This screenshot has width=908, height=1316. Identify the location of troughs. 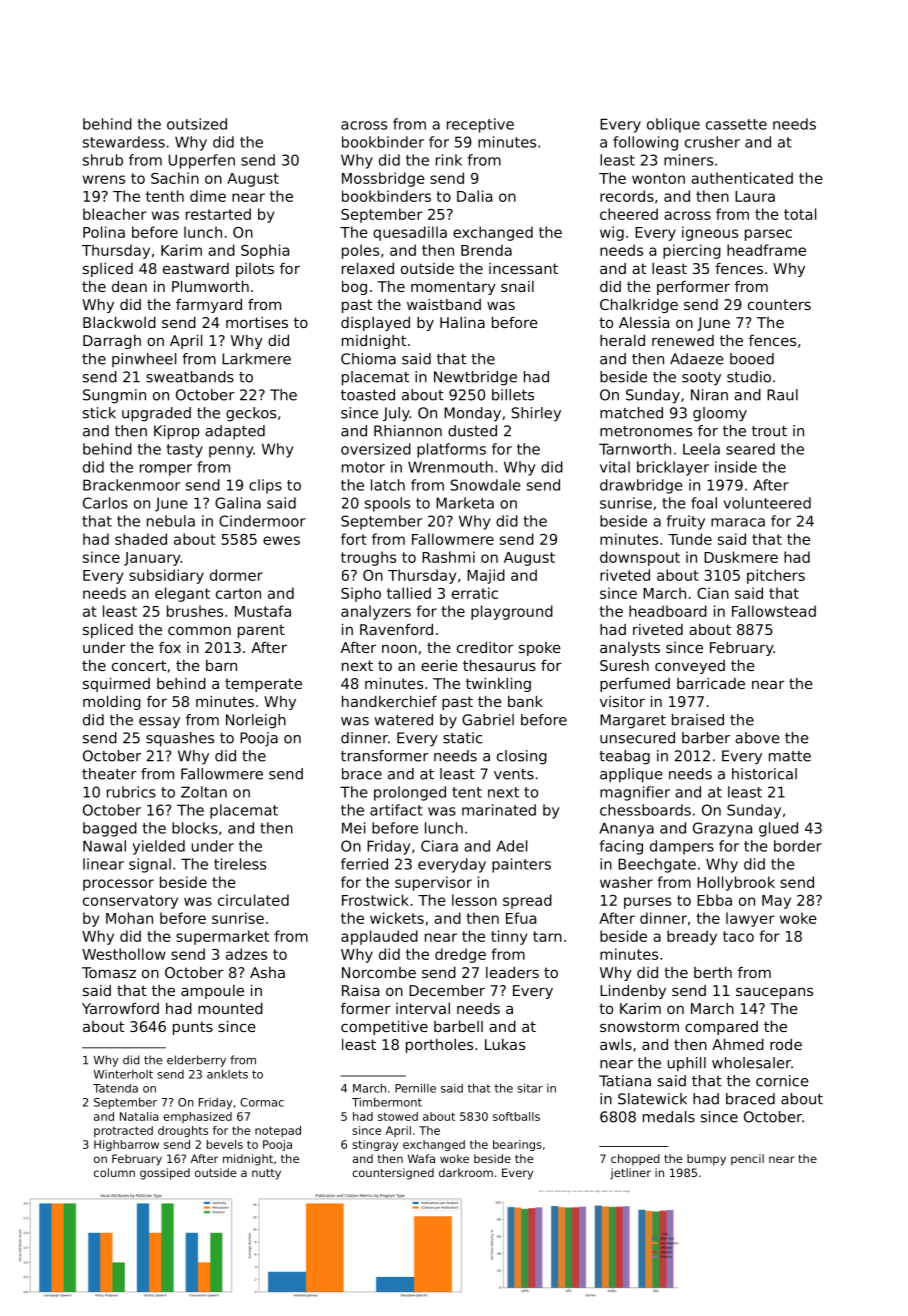
(368, 558).
